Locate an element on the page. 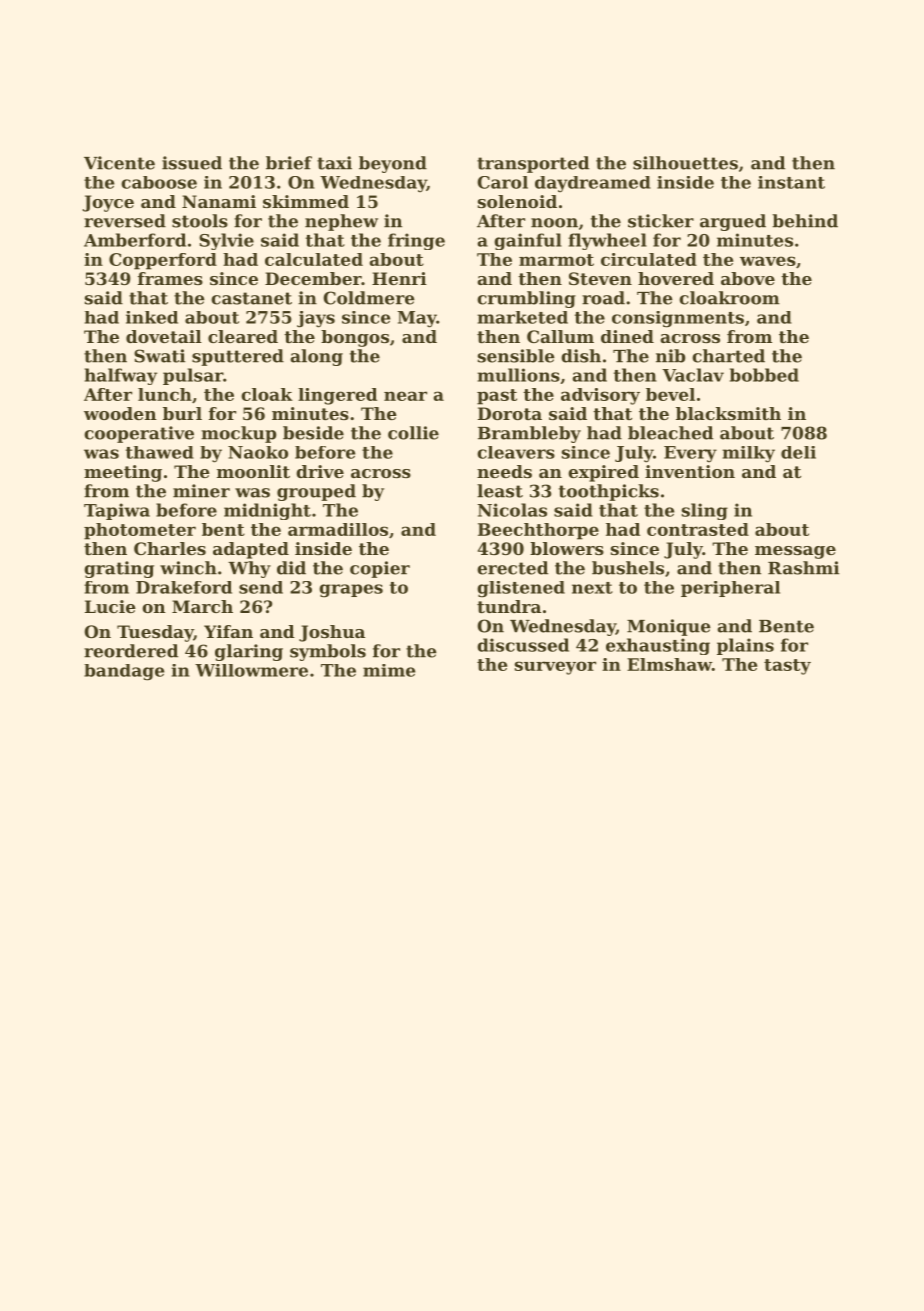 This page has height=1311, width=924. gainful is located at coordinates (528, 241).
